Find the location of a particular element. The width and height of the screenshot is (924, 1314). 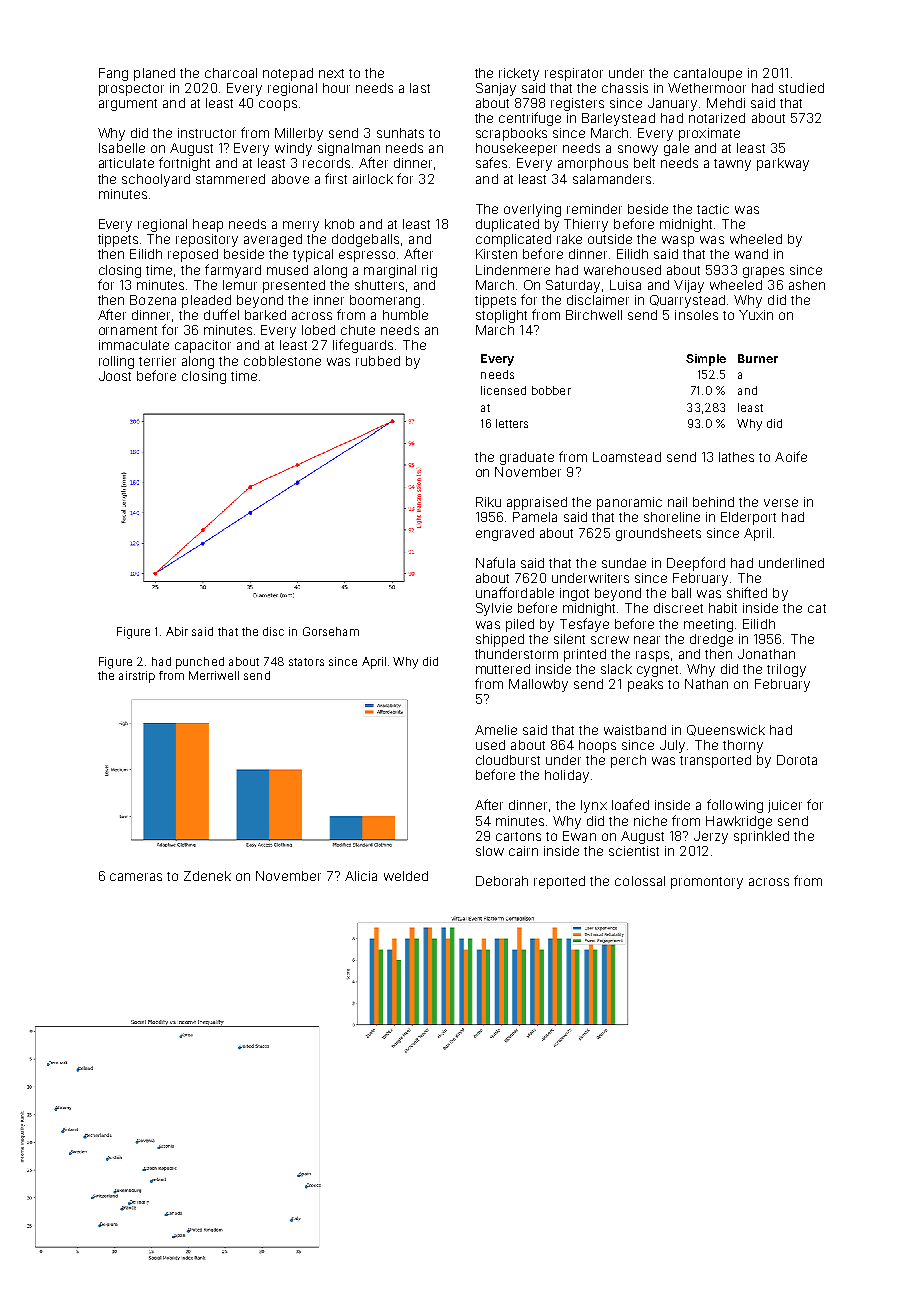

ashen is located at coordinates (807, 285).
